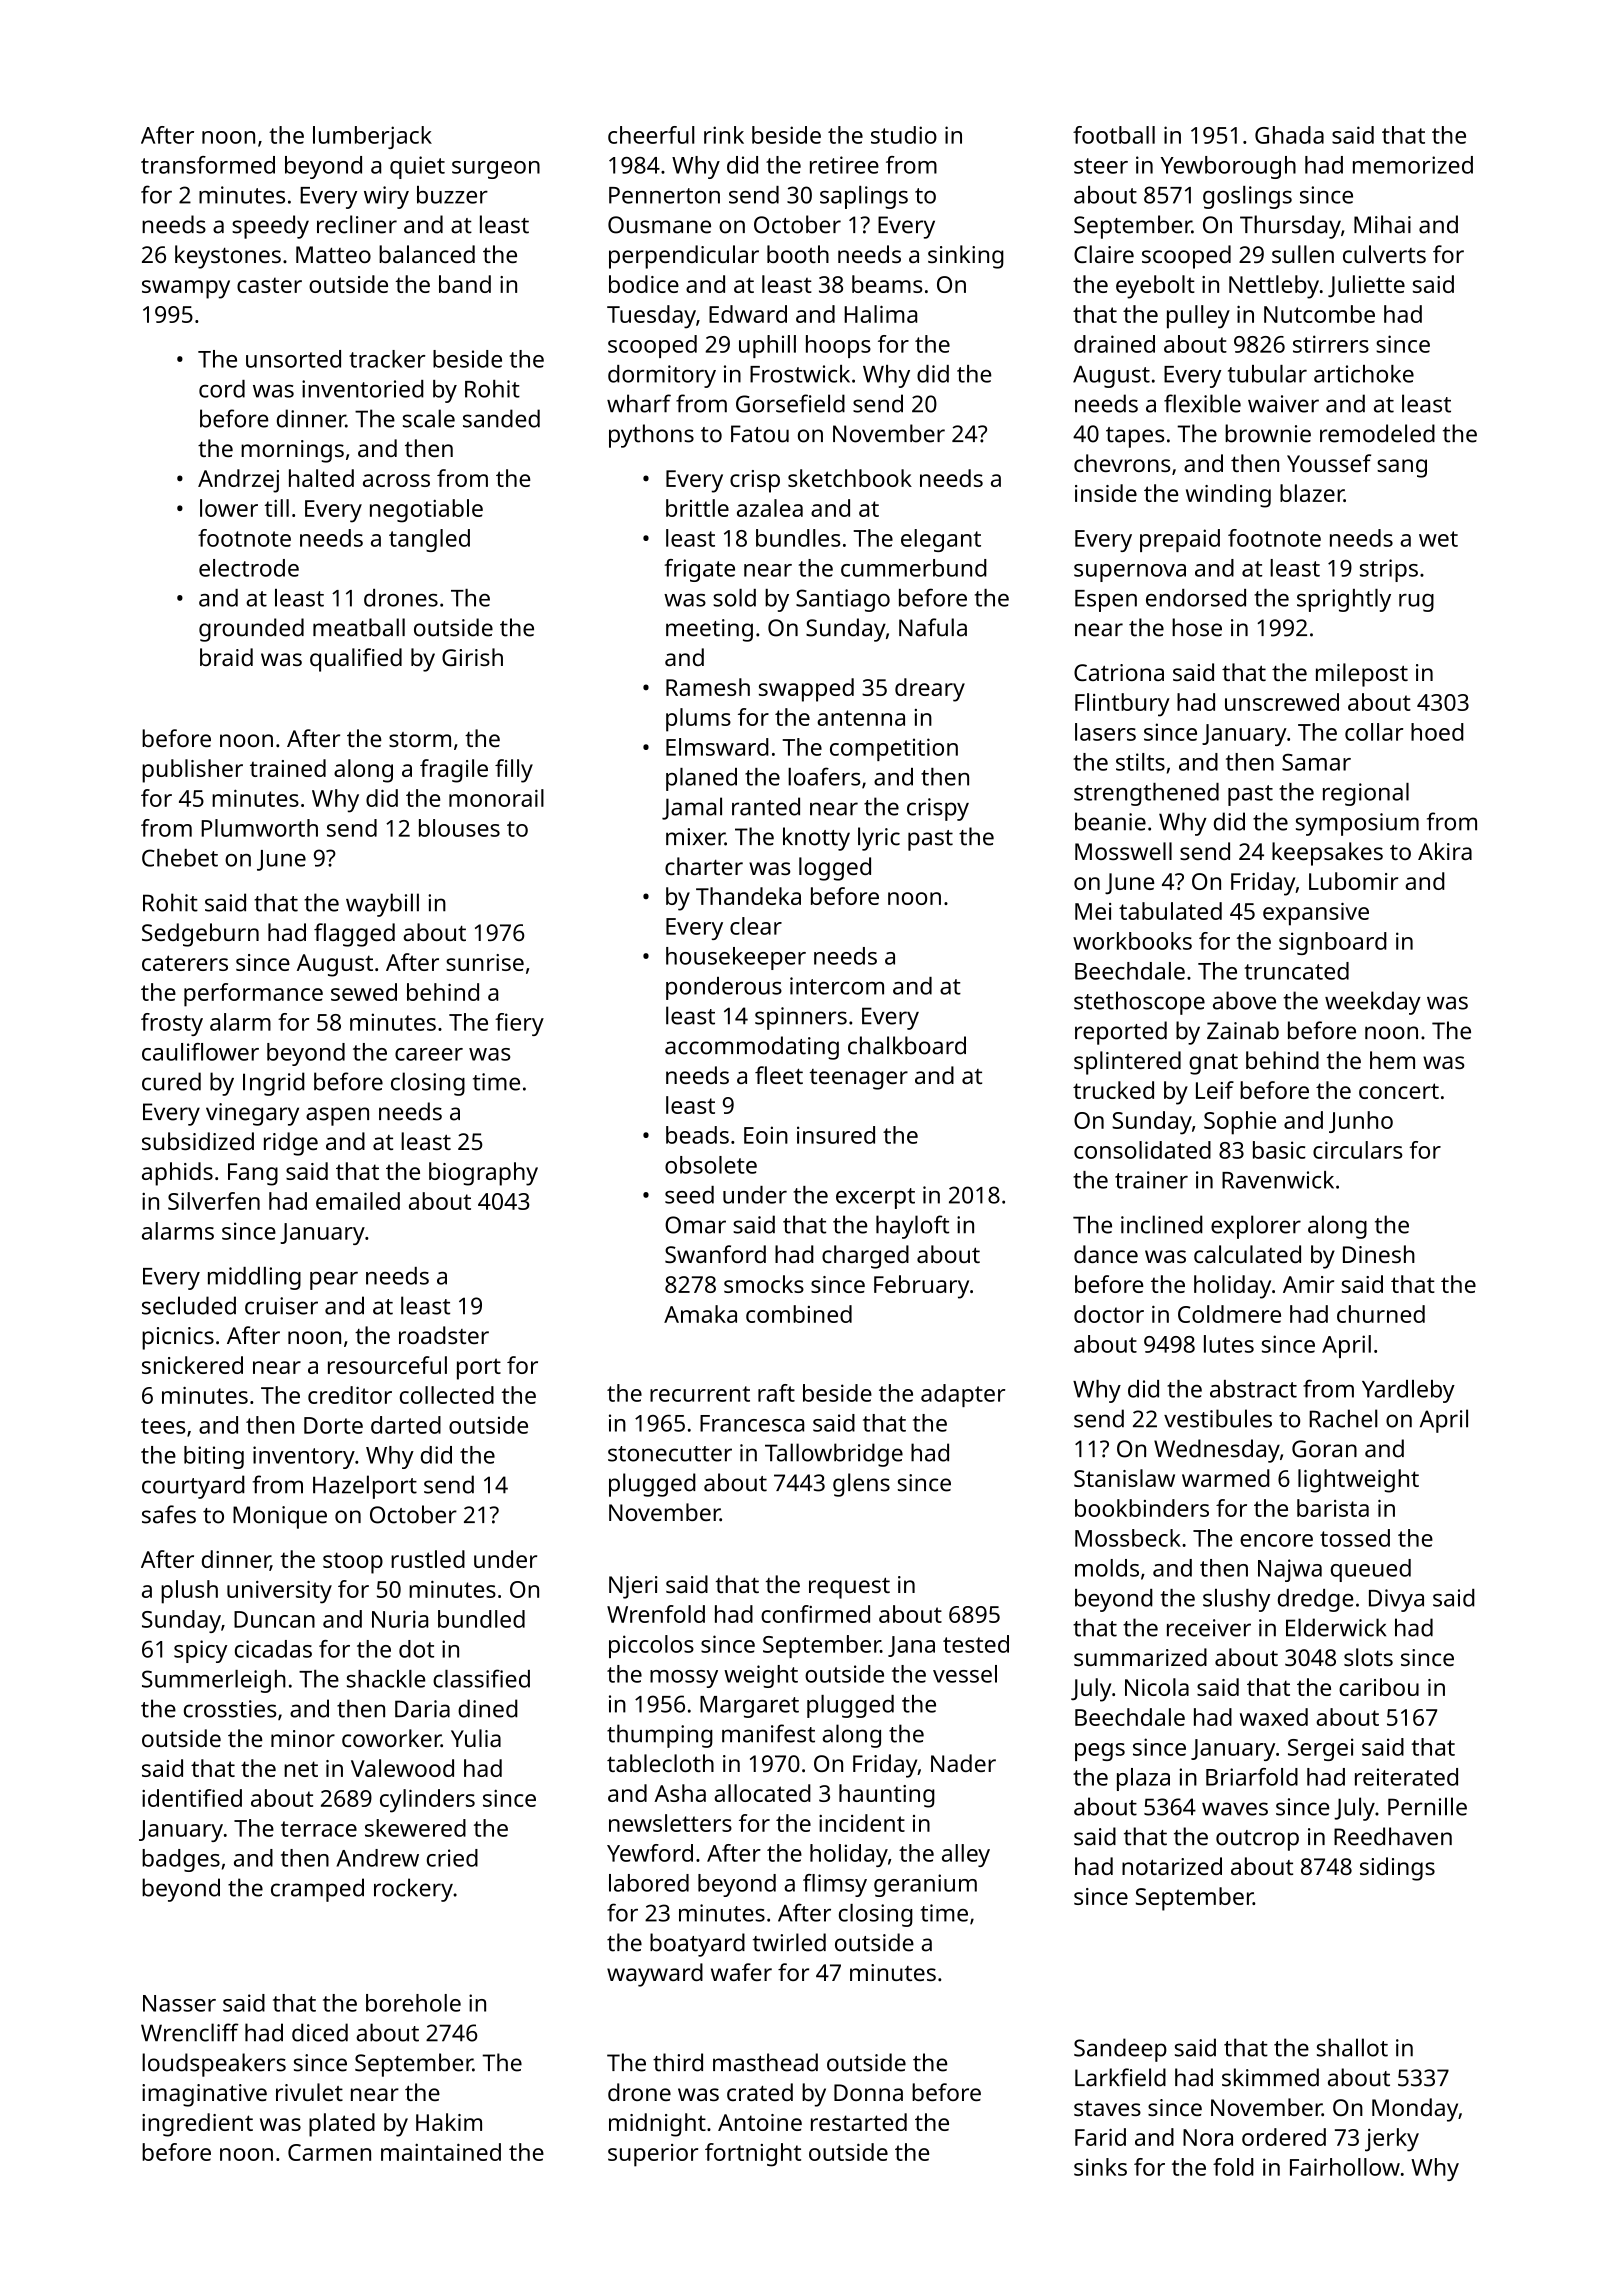 Image resolution: width=1620 pixels, height=2292 pixels. What do you see at coordinates (1296, 971) in the screenshot?
I see `truncated` at bounding box center [1296, 971].
